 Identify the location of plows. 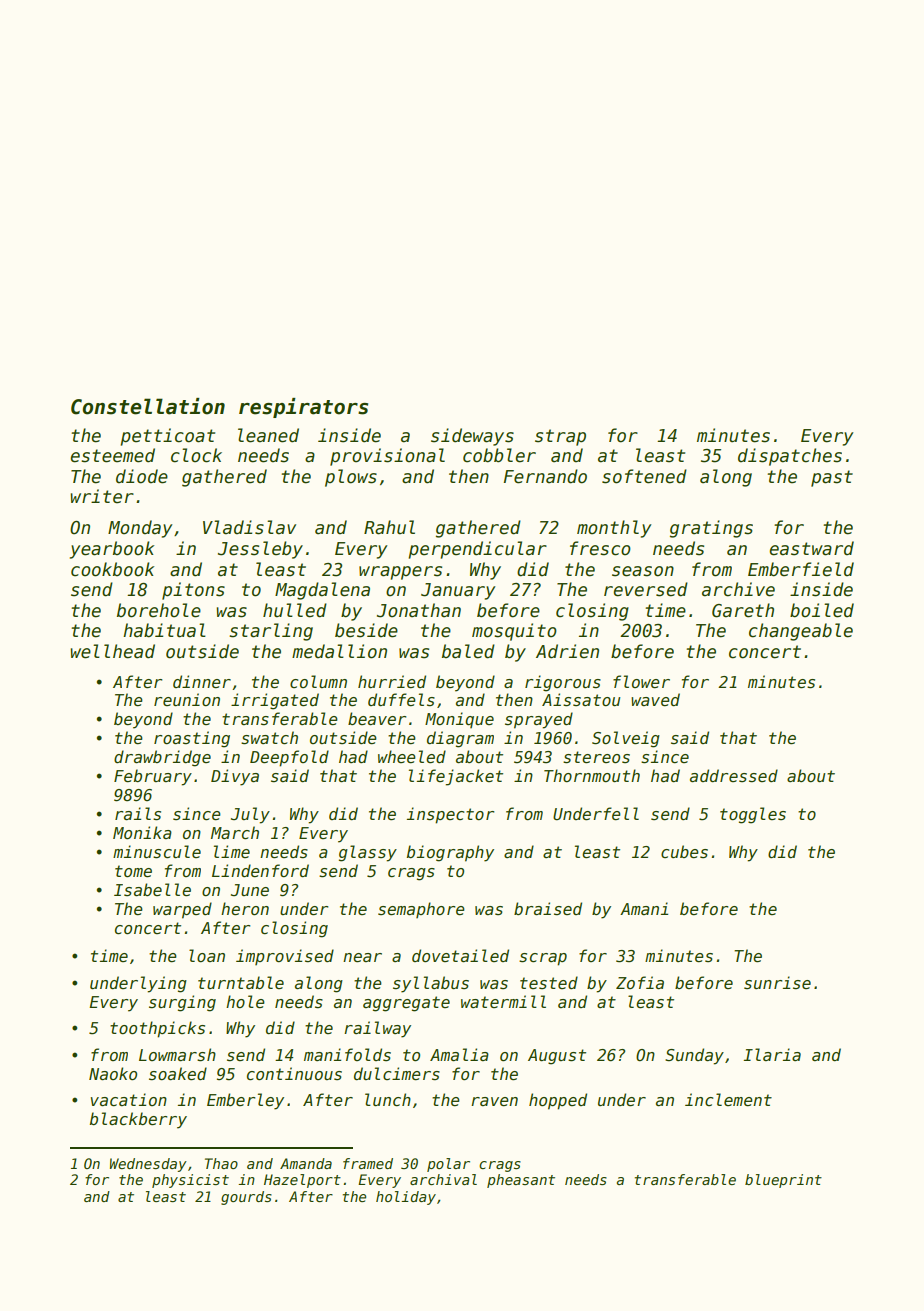
(351, 478).
